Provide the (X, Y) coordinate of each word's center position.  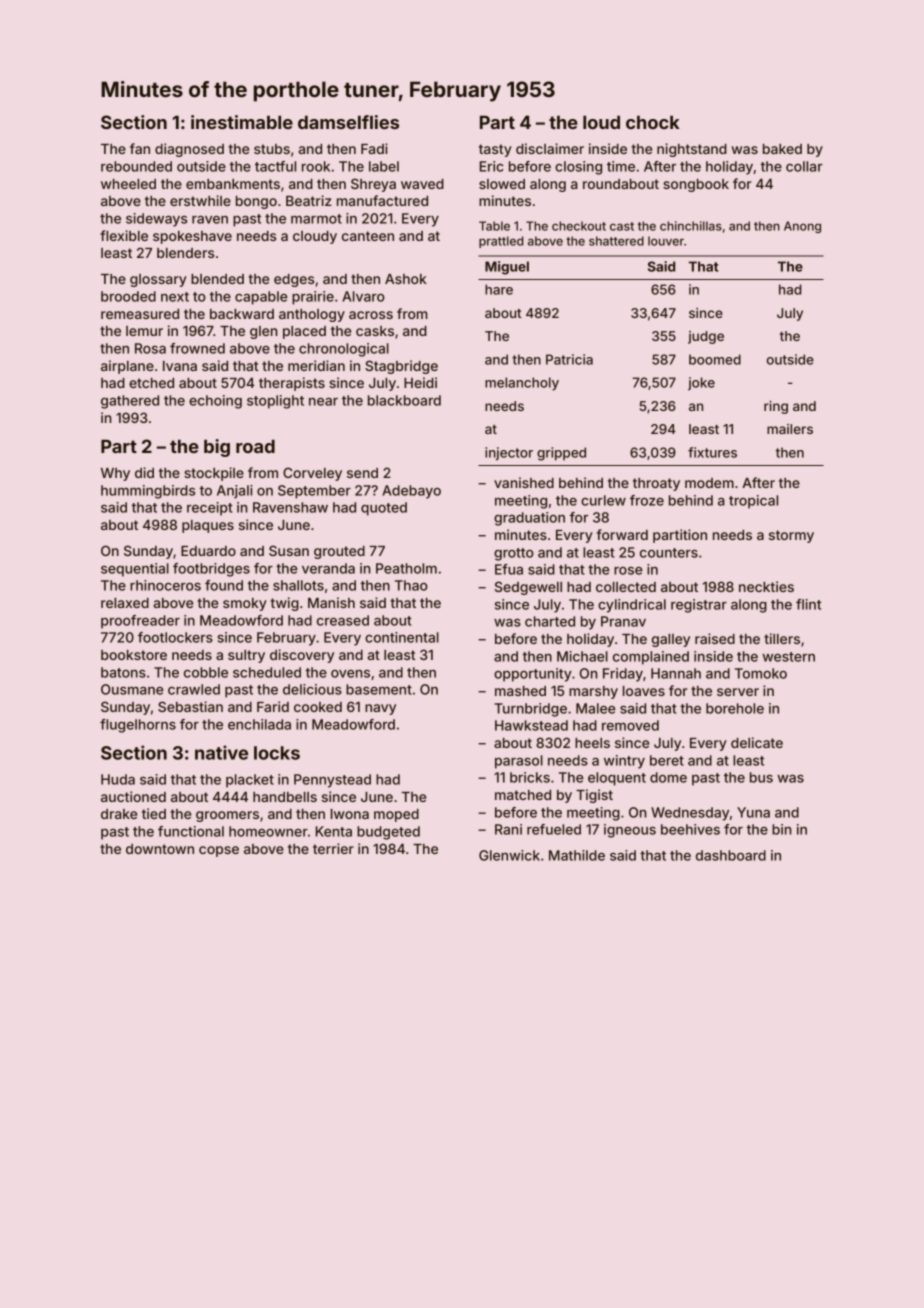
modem (709, 483)
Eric (491, 166)
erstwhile (200, 200)
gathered (130, 402)
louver (666, 241)
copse (219, 851)
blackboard (404, 400)
